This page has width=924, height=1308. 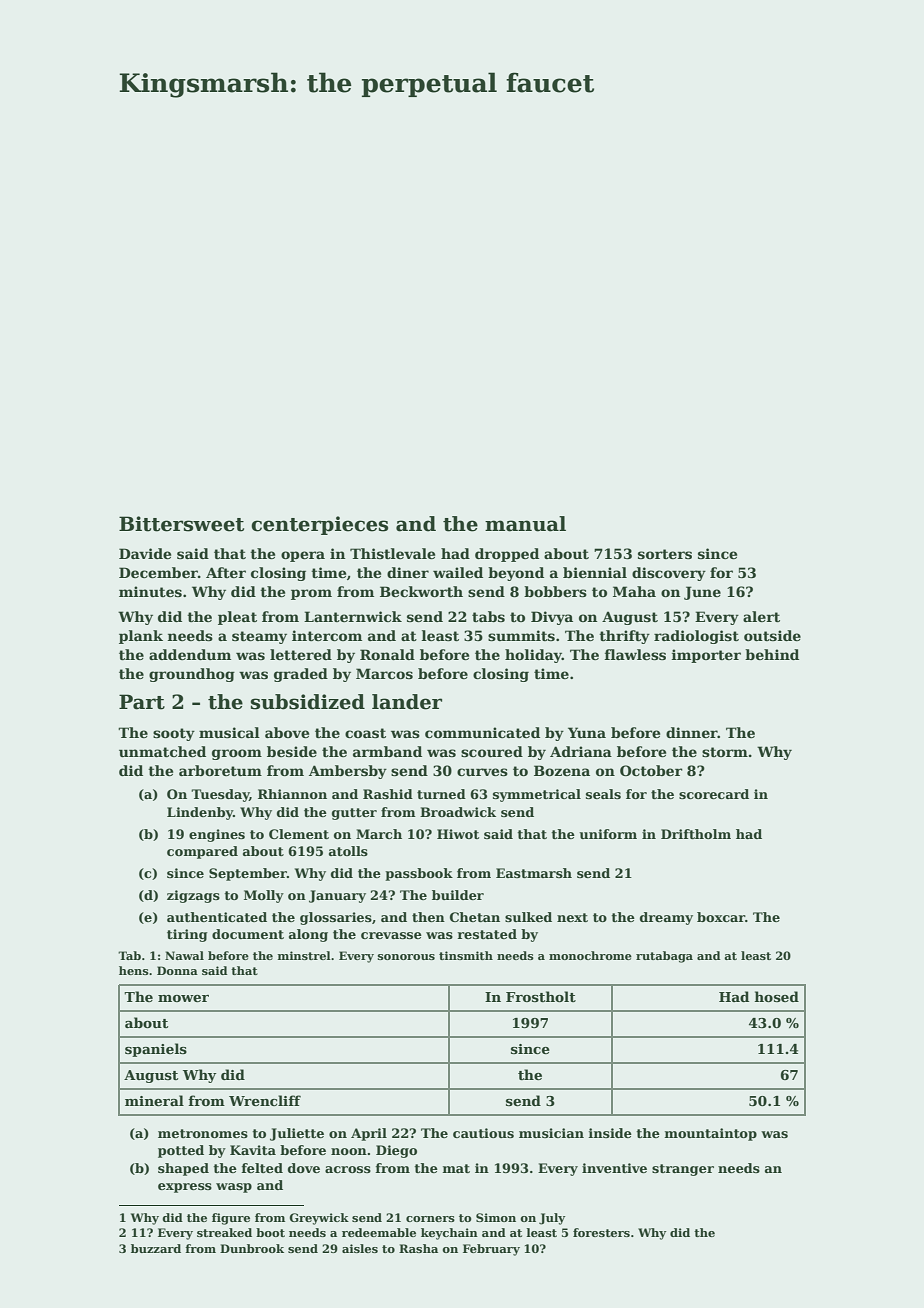 What do you see at coordinates (154, 1100) in the page?
I see `mineral` at bounding box center [154, 1100].
